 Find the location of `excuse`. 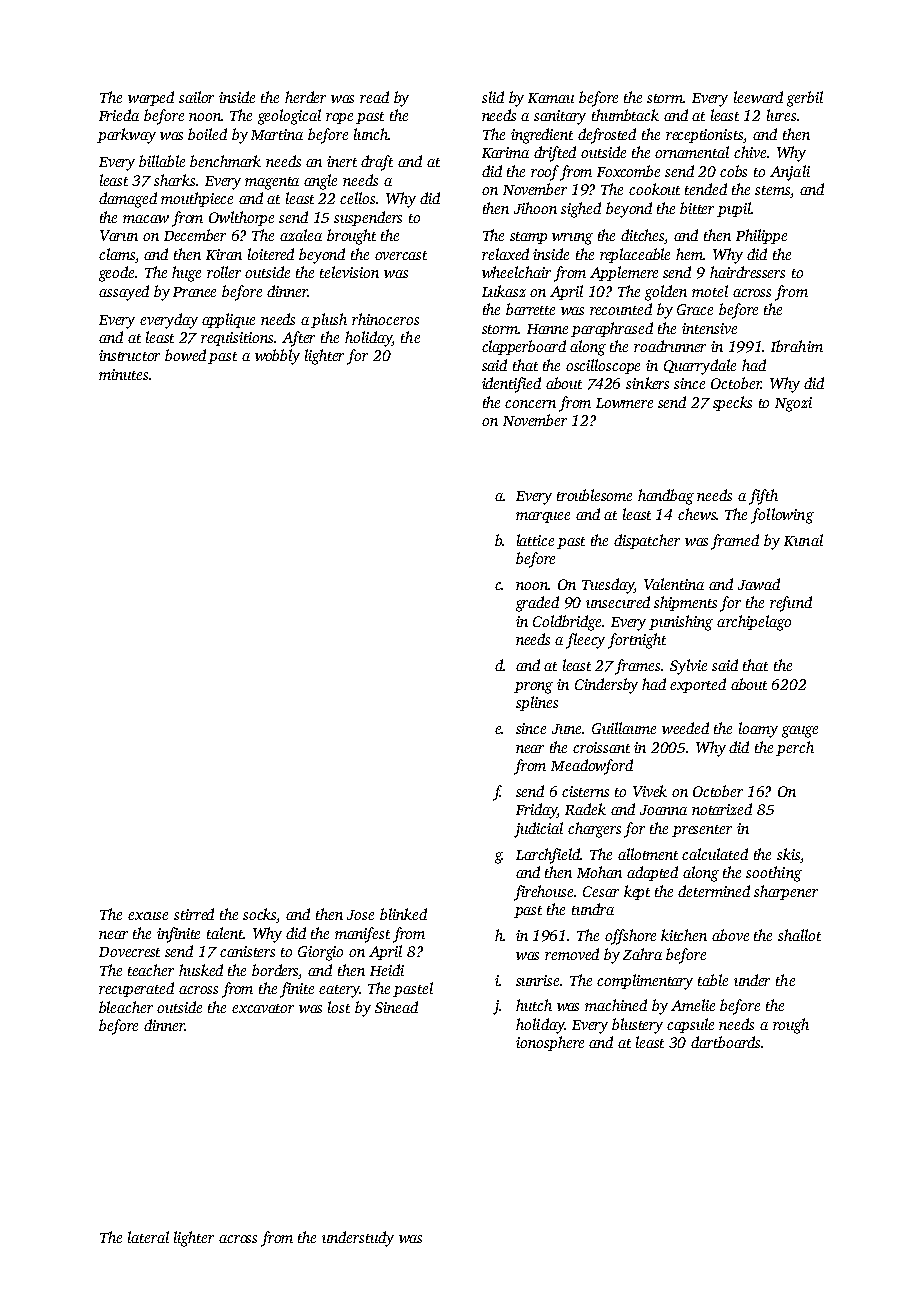

excuse is located at coordinates (148, 916).
